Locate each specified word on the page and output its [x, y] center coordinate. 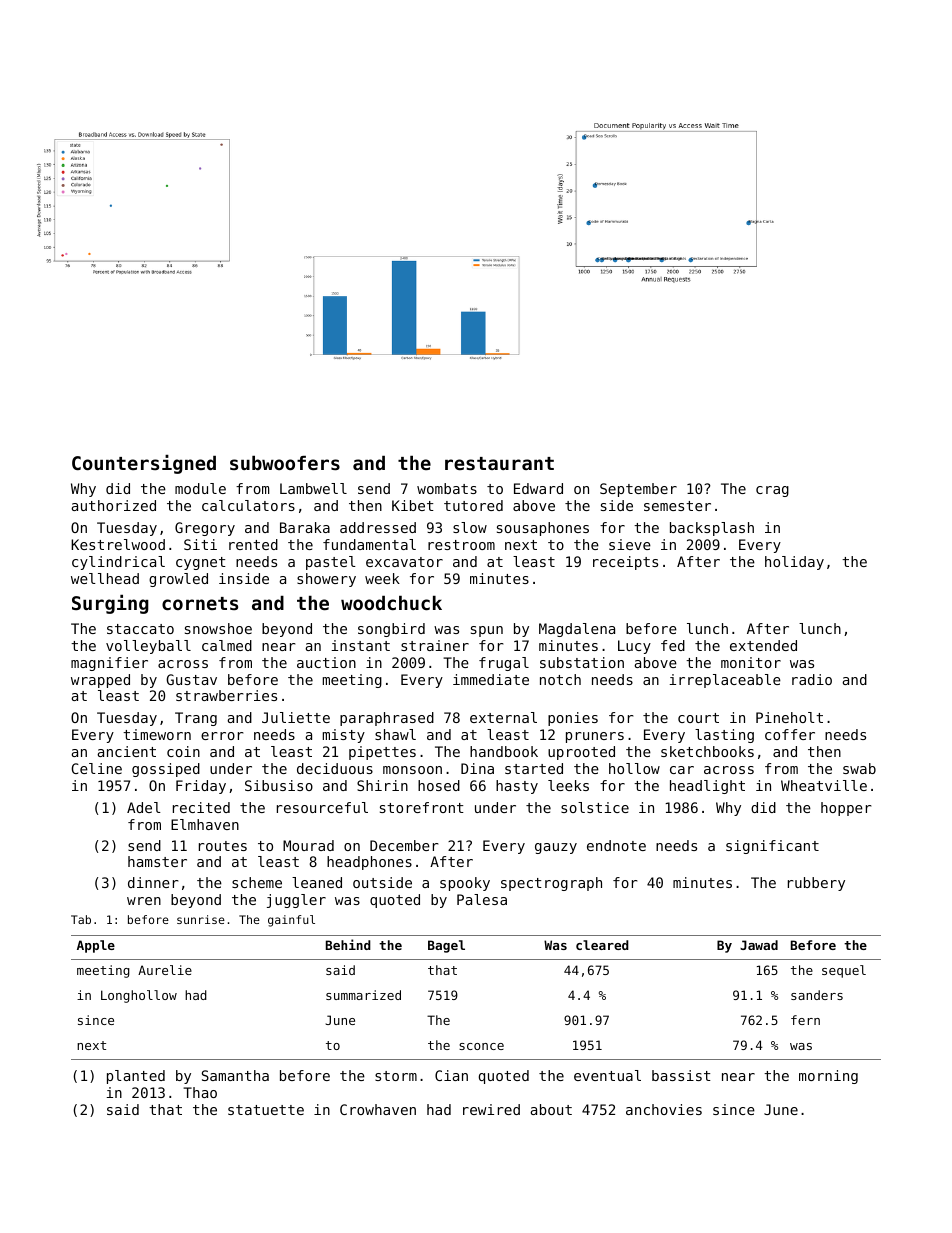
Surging [110, 604]
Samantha [235, 1075]
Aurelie [165, 970]
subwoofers [285, 463]
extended [763, 645]
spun [487, 631]
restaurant [499, 463]
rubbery [816, 884]
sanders [817, 995]
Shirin [382, 785]
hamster [157, 861]
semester [677, 506]
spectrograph [551, 884]
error [222, 736]
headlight [707, 787]
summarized [363, 995]
